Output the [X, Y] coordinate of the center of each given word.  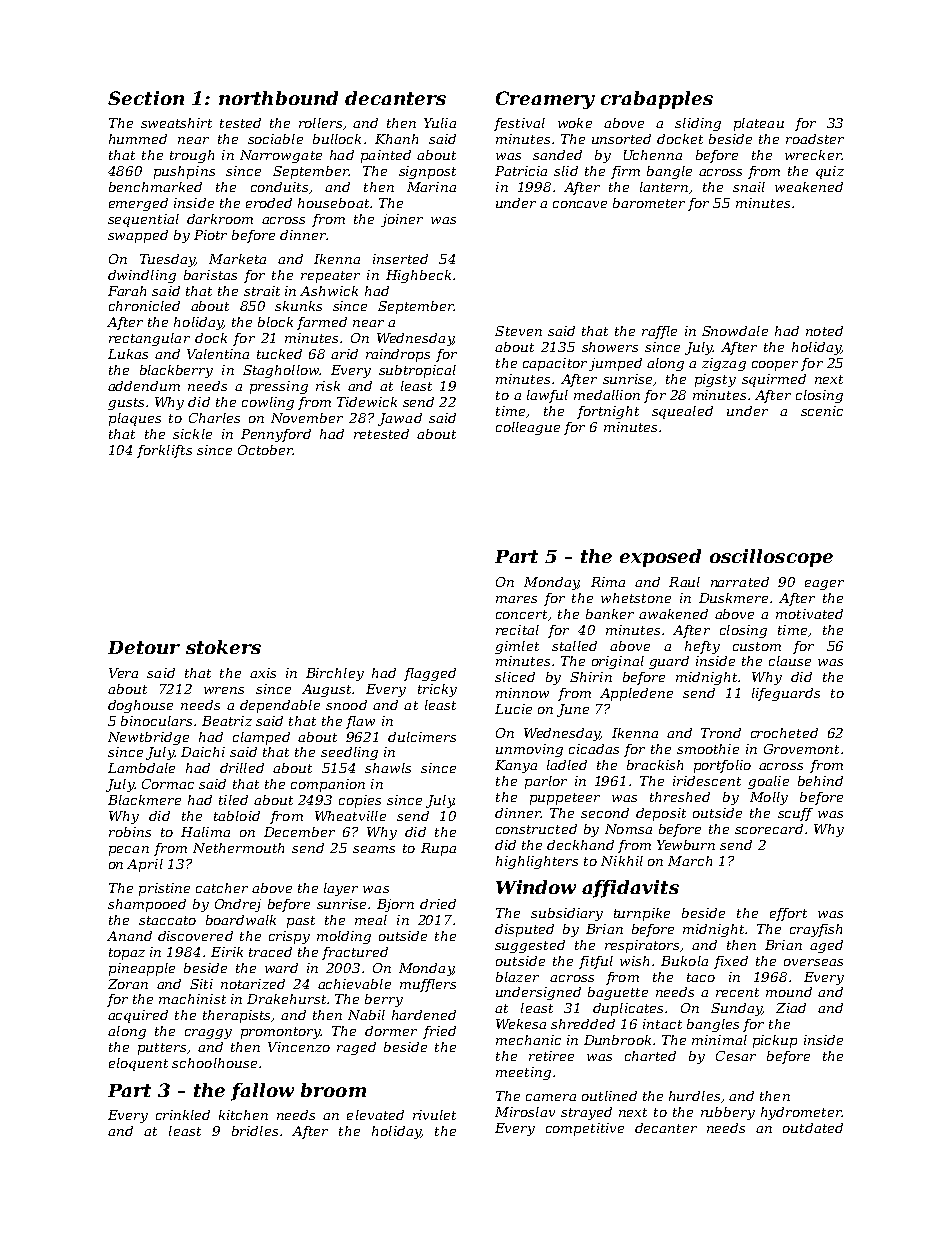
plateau [759, 124]
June [573, 710]
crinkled [183, 1115]
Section [146, 98]
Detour [144, 647]
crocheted [784, 733]
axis [263, 673]
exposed [660, 558]
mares [516, 599]
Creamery [545, 100]
